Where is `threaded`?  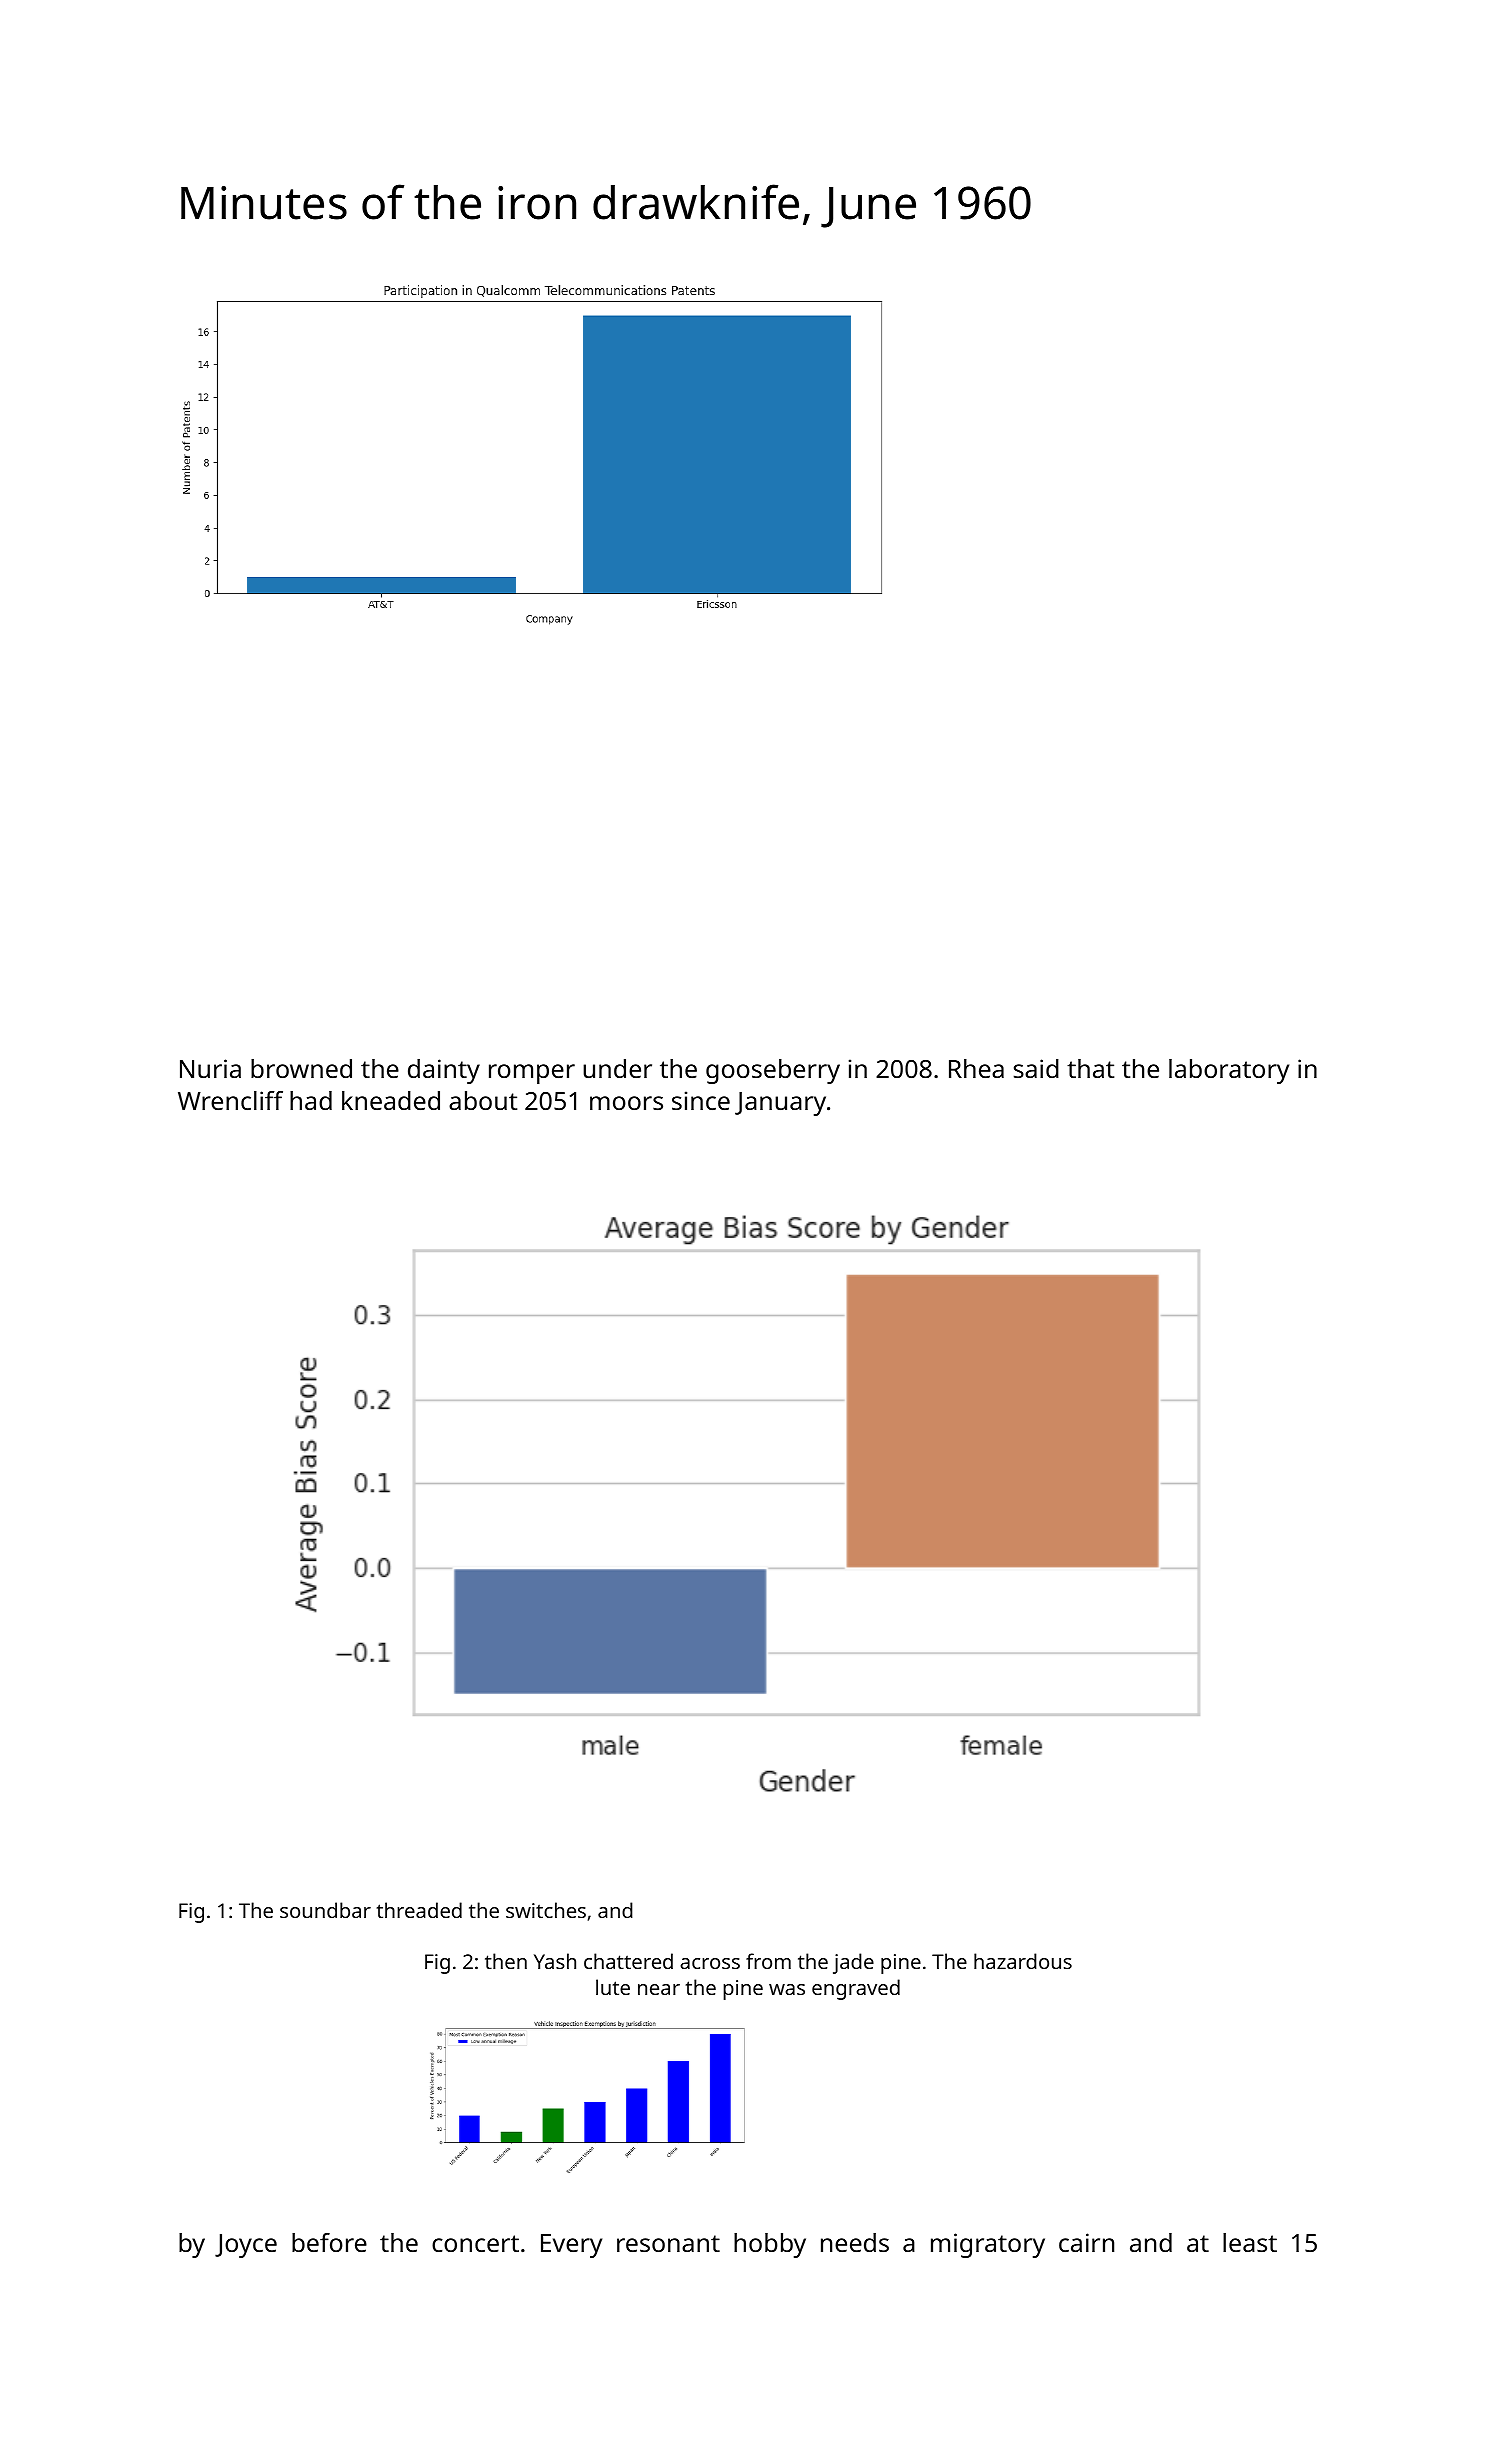 threaded is located at coordinates (419, 1910).
